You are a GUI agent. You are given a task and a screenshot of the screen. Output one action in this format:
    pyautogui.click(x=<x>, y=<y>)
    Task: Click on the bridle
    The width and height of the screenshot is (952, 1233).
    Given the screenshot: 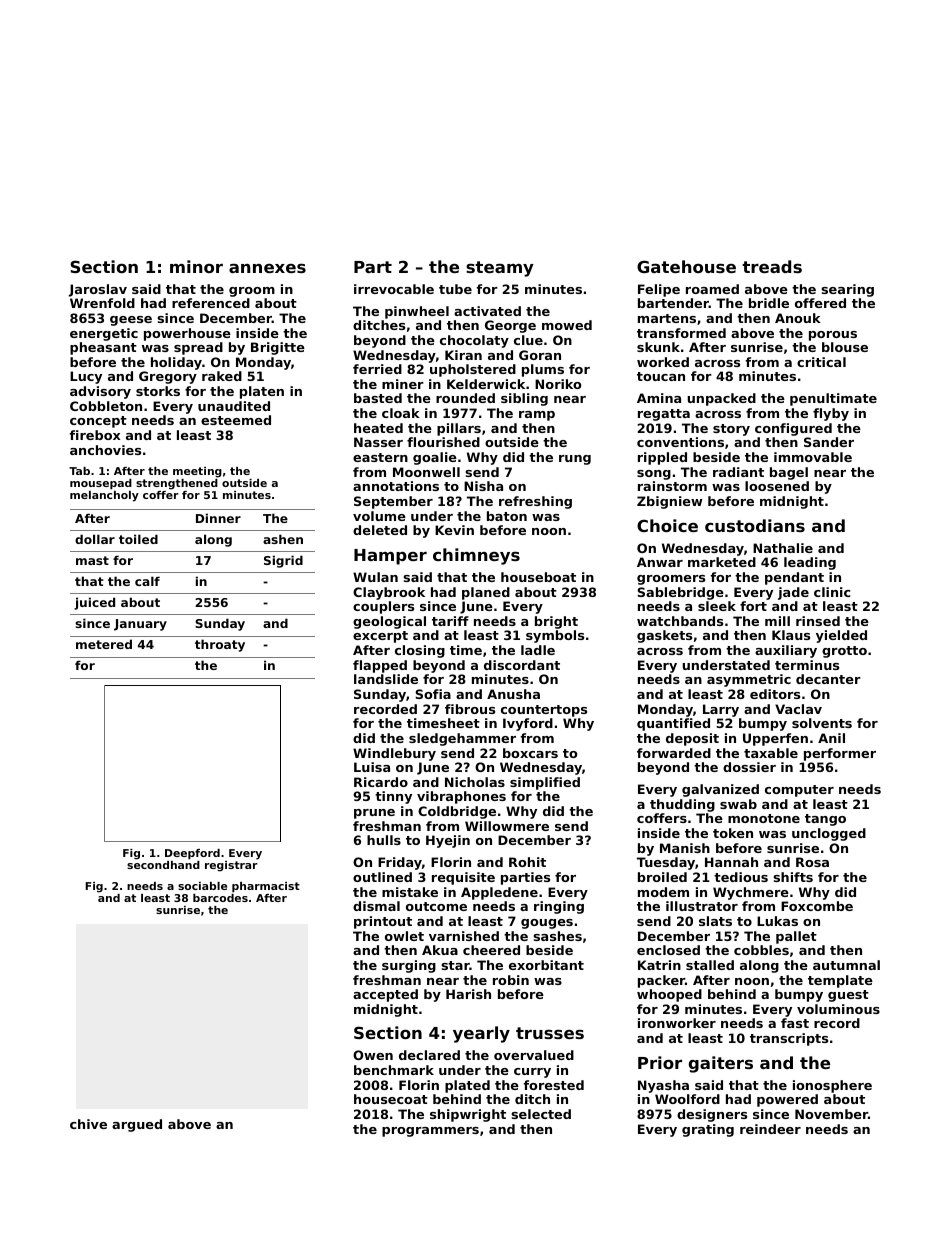 What is the action you would take?
    pyautogui.click(x=769, y=303)
